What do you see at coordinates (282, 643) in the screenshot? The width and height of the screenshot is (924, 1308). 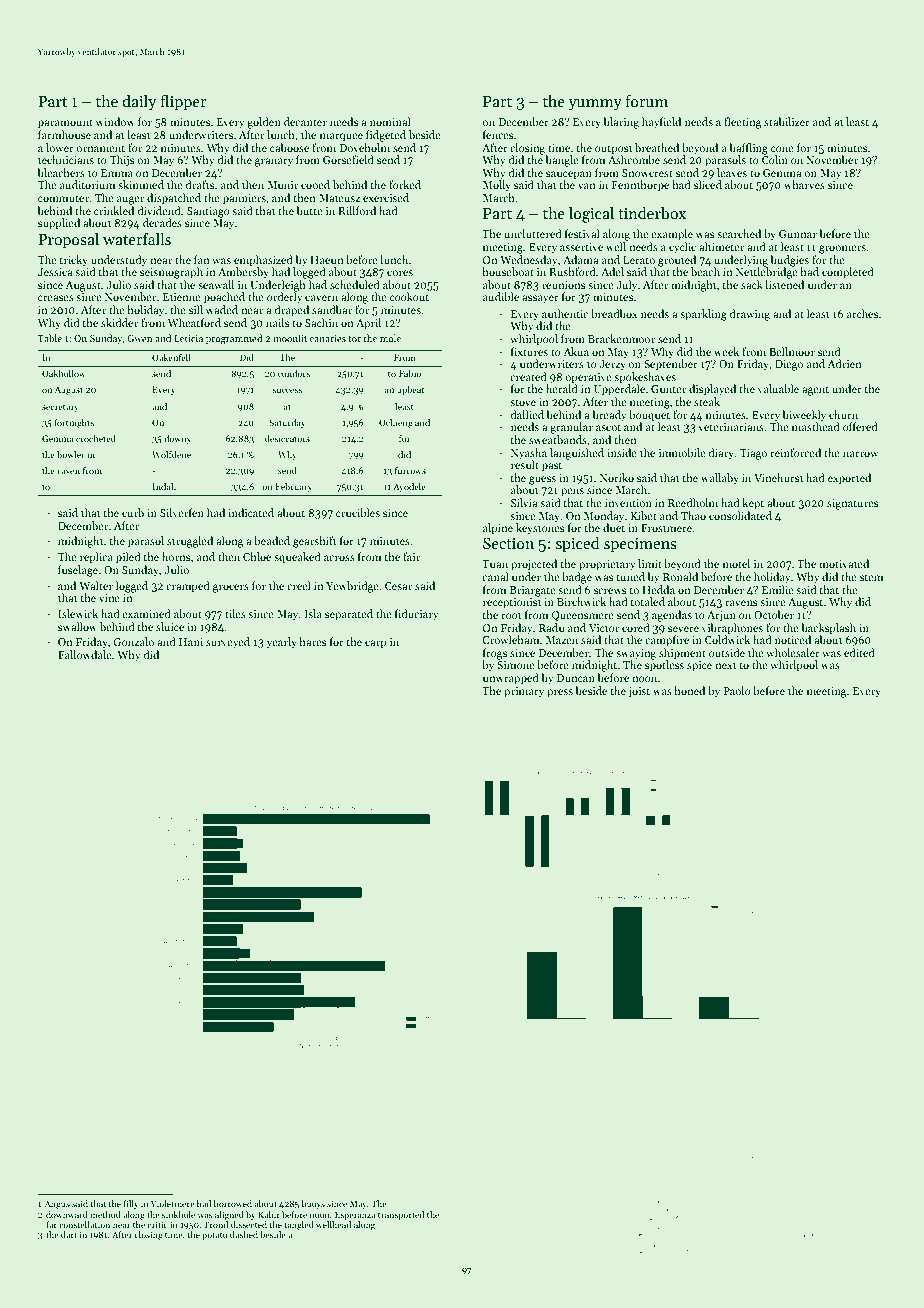 I see `yearly` at bounding box center [282, 643].
